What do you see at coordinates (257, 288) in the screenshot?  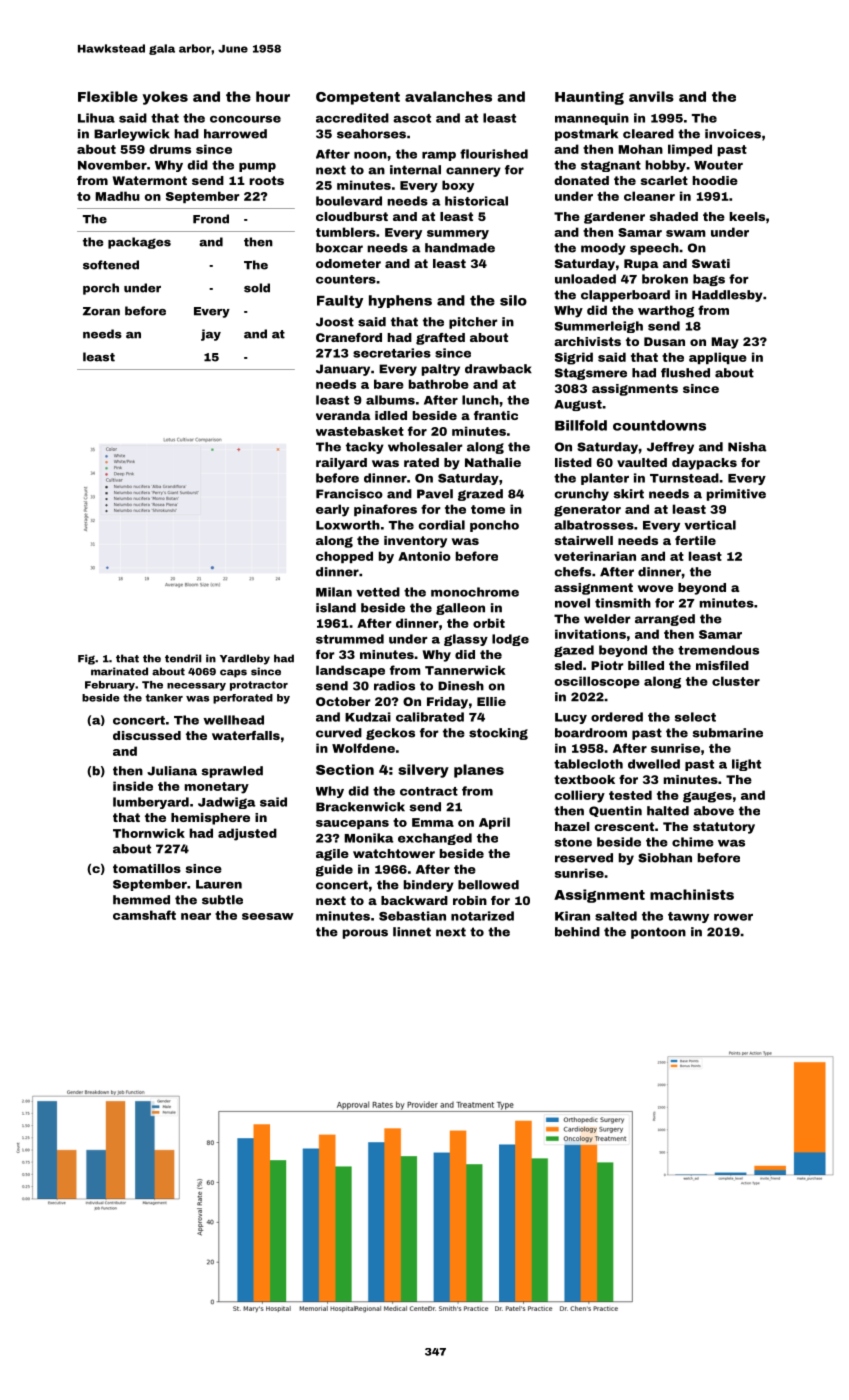 I see `sold` at bounding box center [257, 288].
